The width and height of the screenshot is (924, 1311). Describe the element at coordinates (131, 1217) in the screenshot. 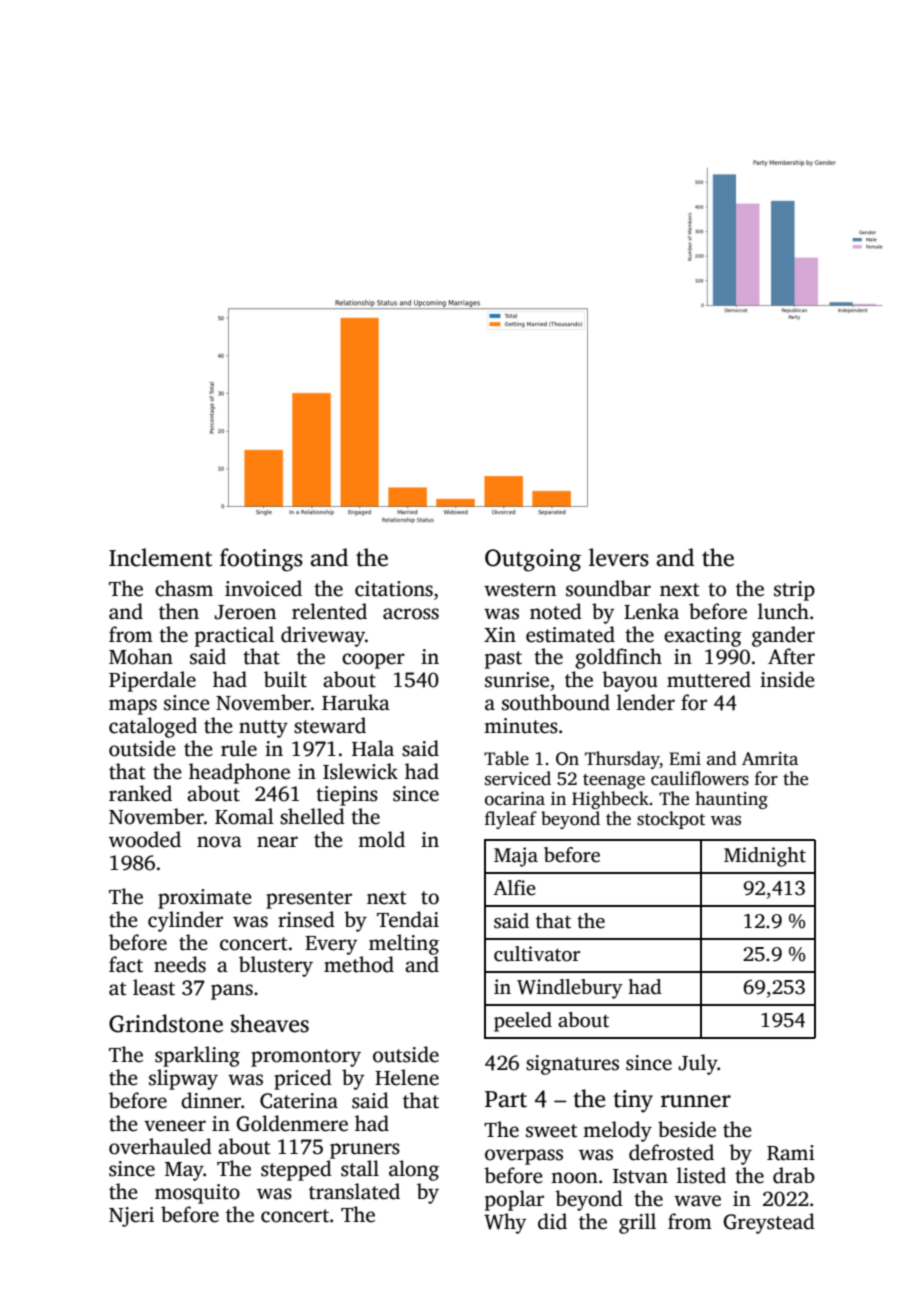

I see `Njeri` at that location.
